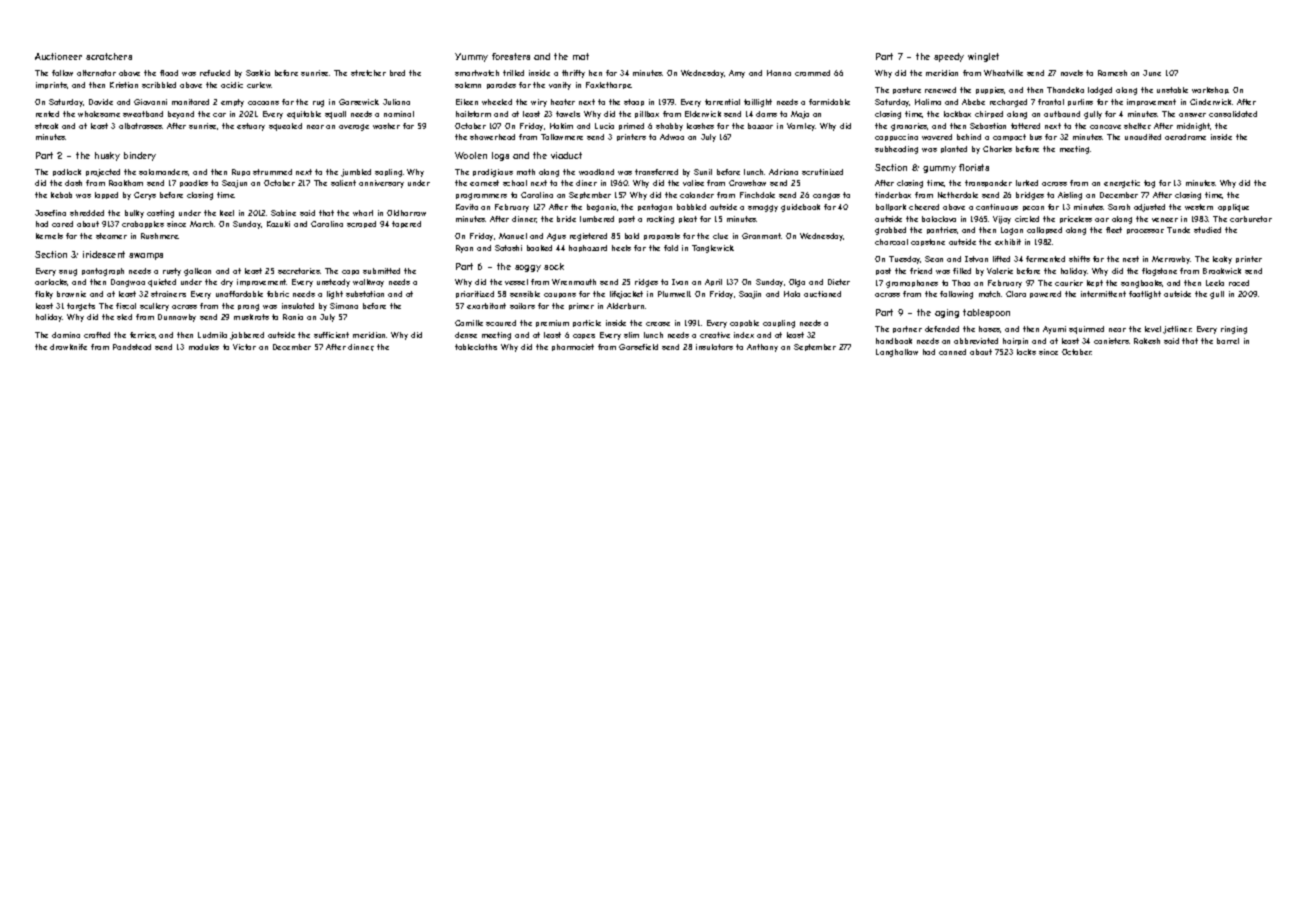 This document has width=1308, height=924. I want to click on drawknife, so click(68, 347).
